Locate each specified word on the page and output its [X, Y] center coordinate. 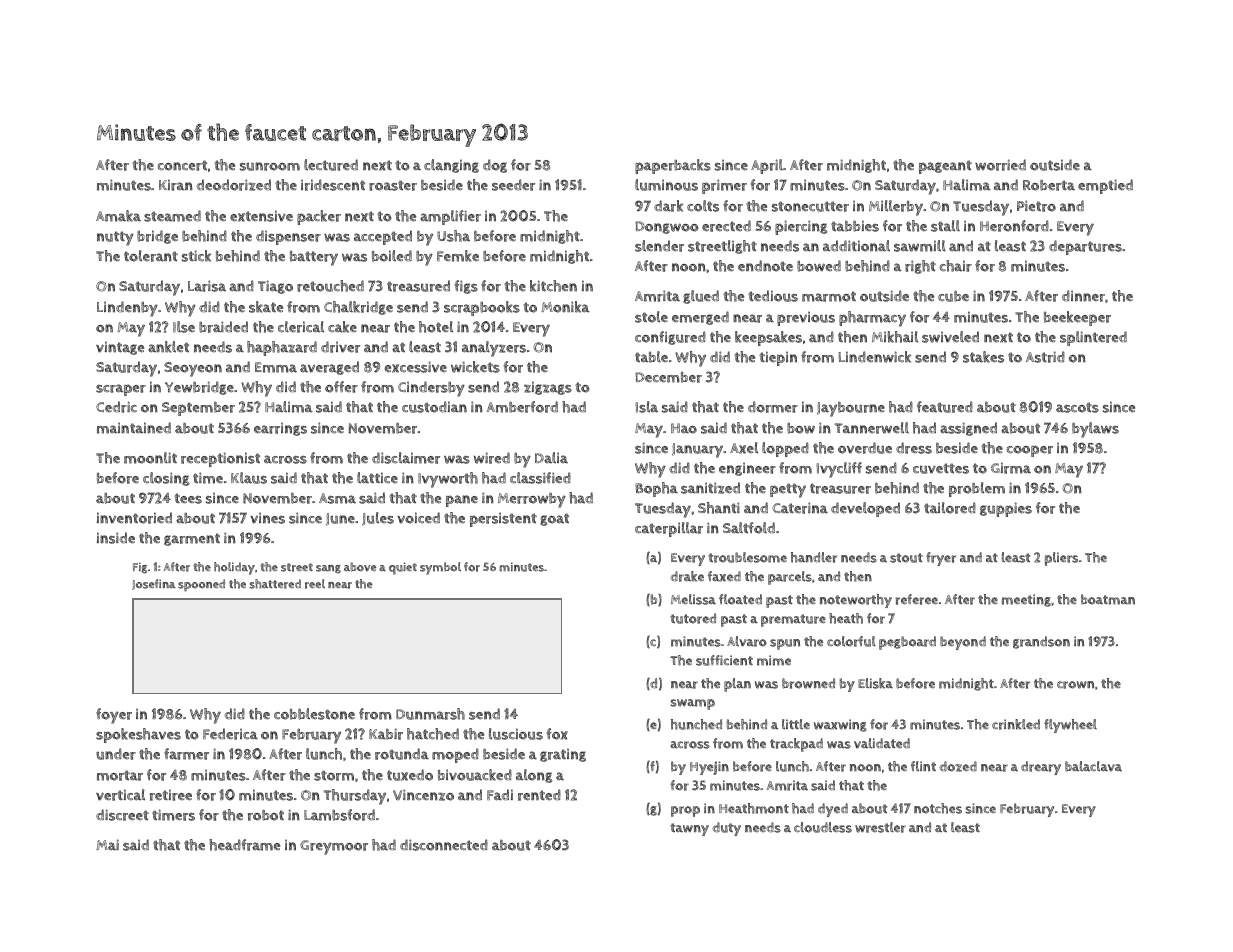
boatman [1108, 599]
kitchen [553, 286]
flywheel [1070, 726]
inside [116, 538]
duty [726, 829]
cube [953, 296]
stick [196, 256]
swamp [692, 704]
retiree [171, 795]
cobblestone [314, 714]
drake [687, 576]
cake [342, 327]
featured [945, 407]
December [668, 377]
